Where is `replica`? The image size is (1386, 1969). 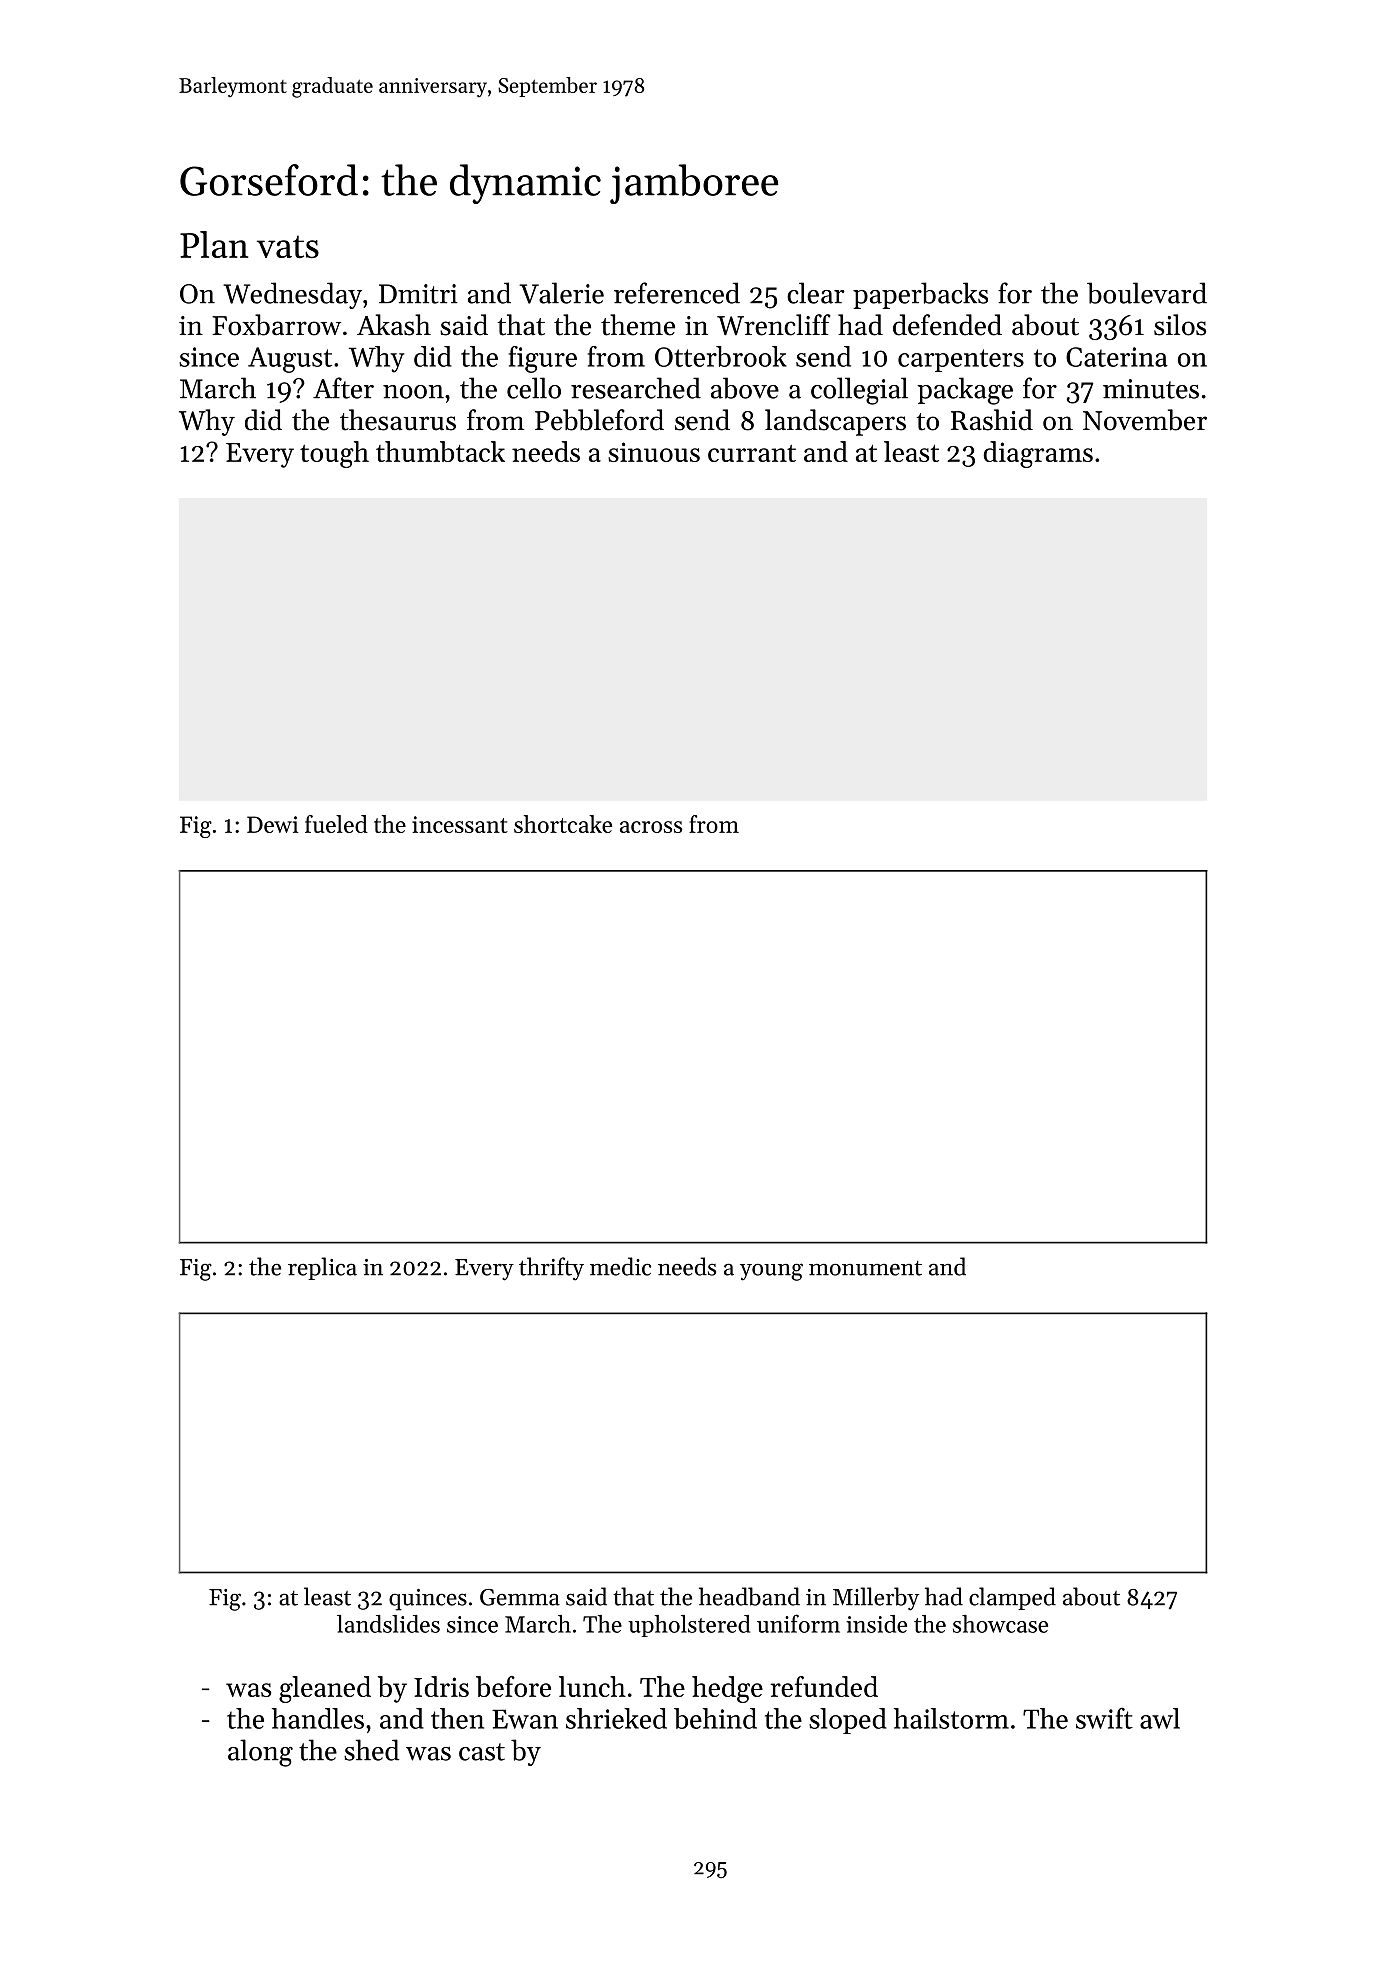 replica is located at coordinates (322, 1268).
